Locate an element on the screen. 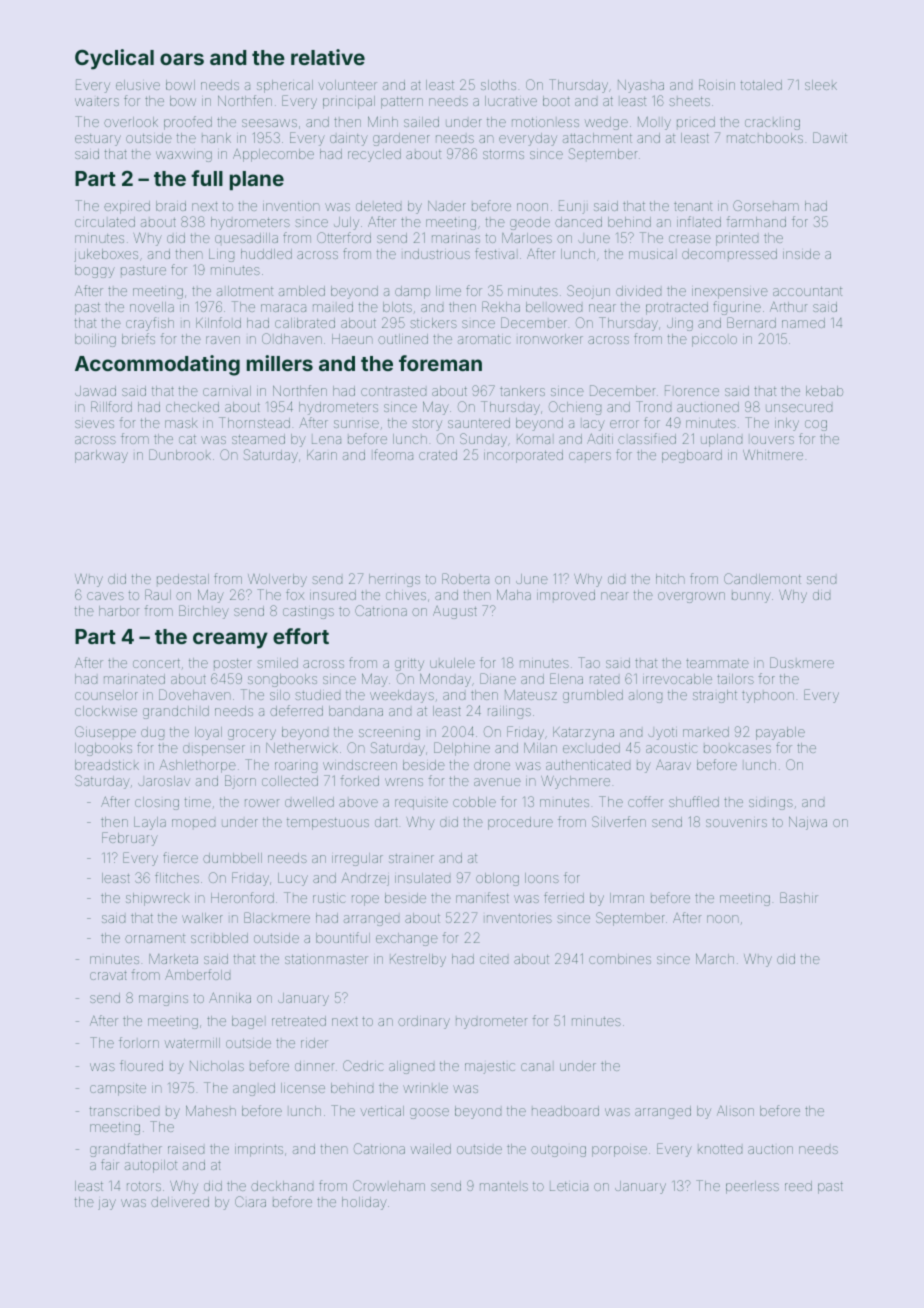  July is located at coordinates (346, 223).
